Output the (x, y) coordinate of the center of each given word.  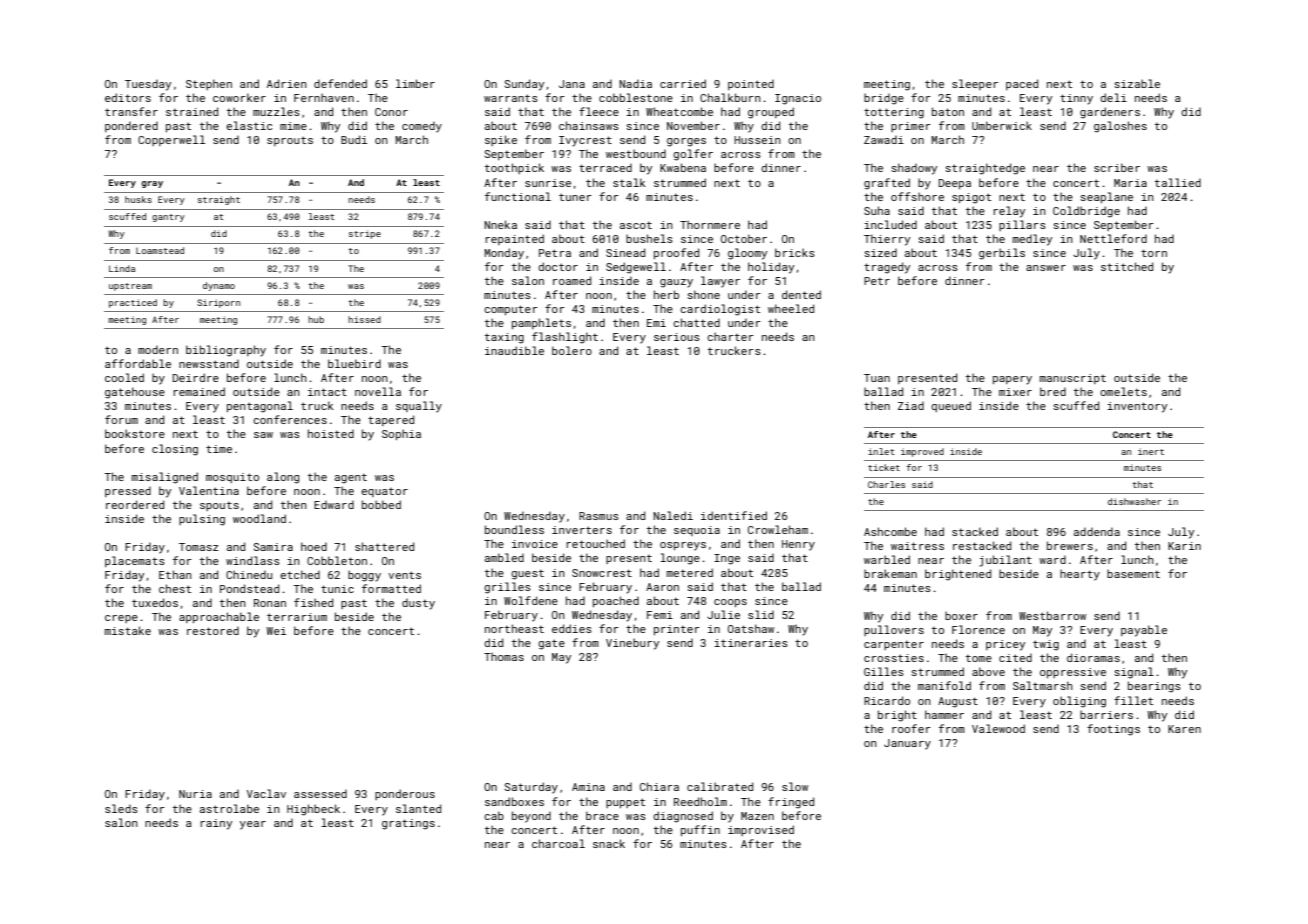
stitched (1127, 266)
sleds (121, 808)
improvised (761, 830)
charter (730, 336)
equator (384, 492)
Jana (572, 84)
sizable (1137, 83)
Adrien (287, 83)
